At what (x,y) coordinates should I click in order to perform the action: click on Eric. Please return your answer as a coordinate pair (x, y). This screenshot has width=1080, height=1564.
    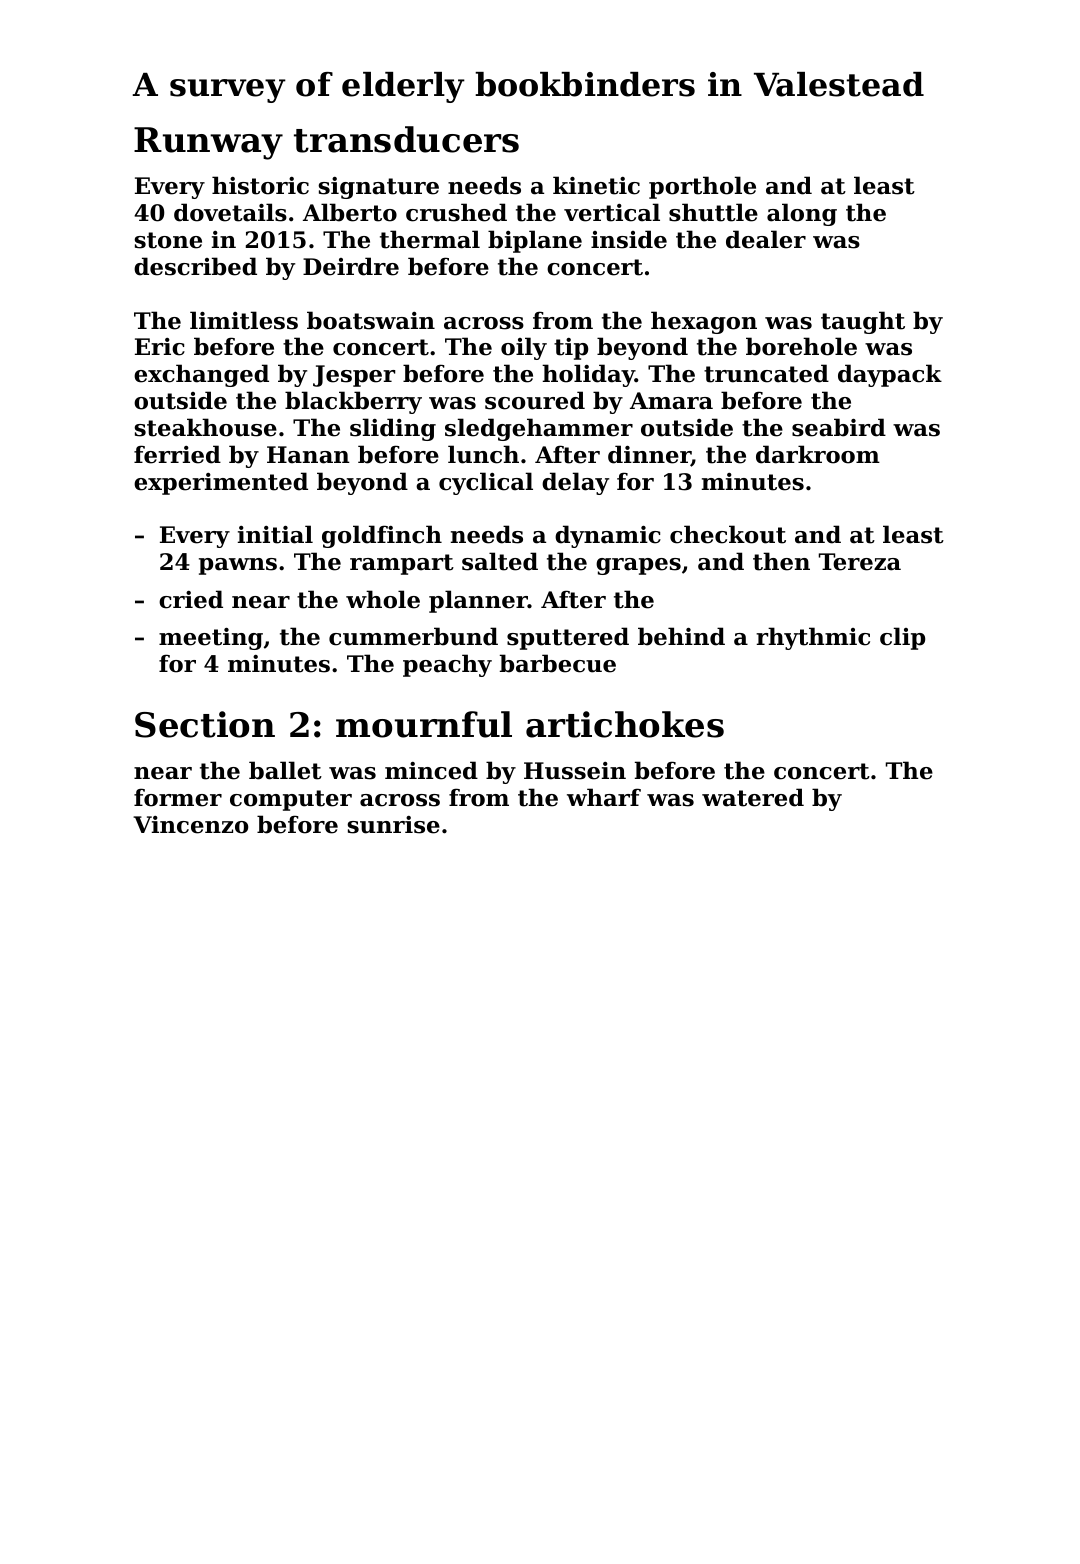
    Looking at the image, I should click on (160, 347).
